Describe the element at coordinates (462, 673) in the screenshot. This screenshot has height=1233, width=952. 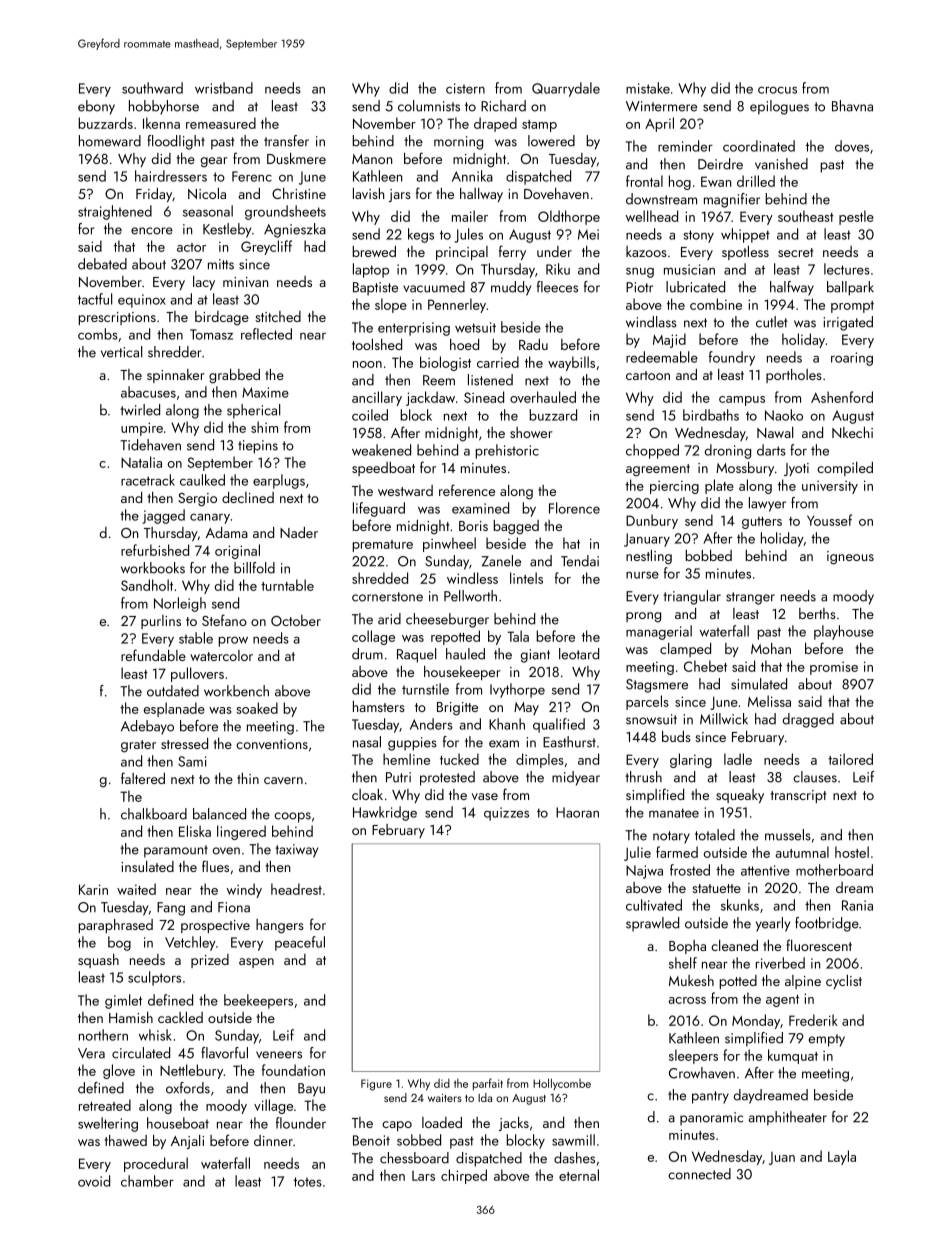
I see `housekeeper` at that location.
